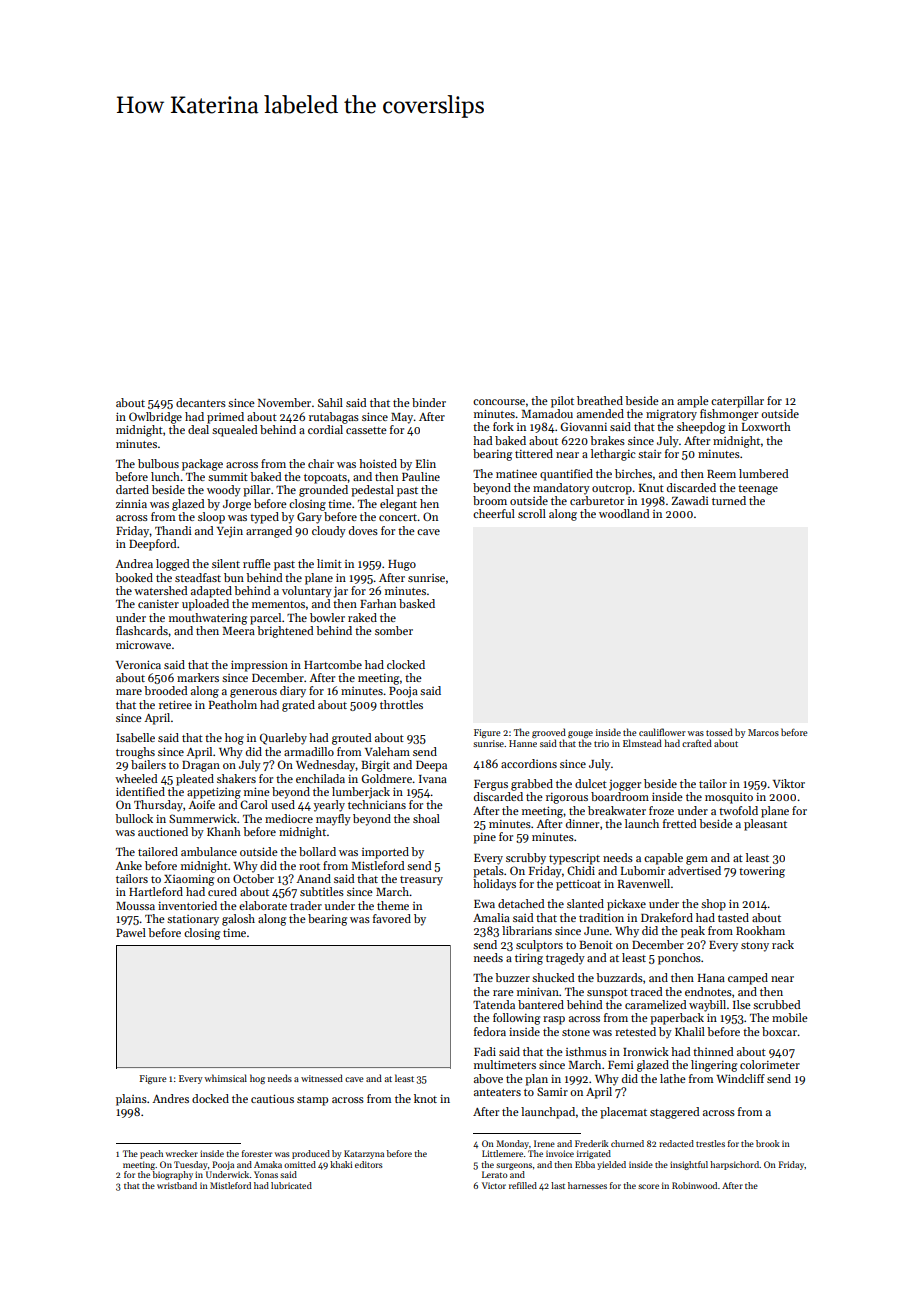 This document has height=1308, width=924. What do you see at coordinates (642, 743) in the document?
I see `Elmstead` at bounding box center [642, 743].
